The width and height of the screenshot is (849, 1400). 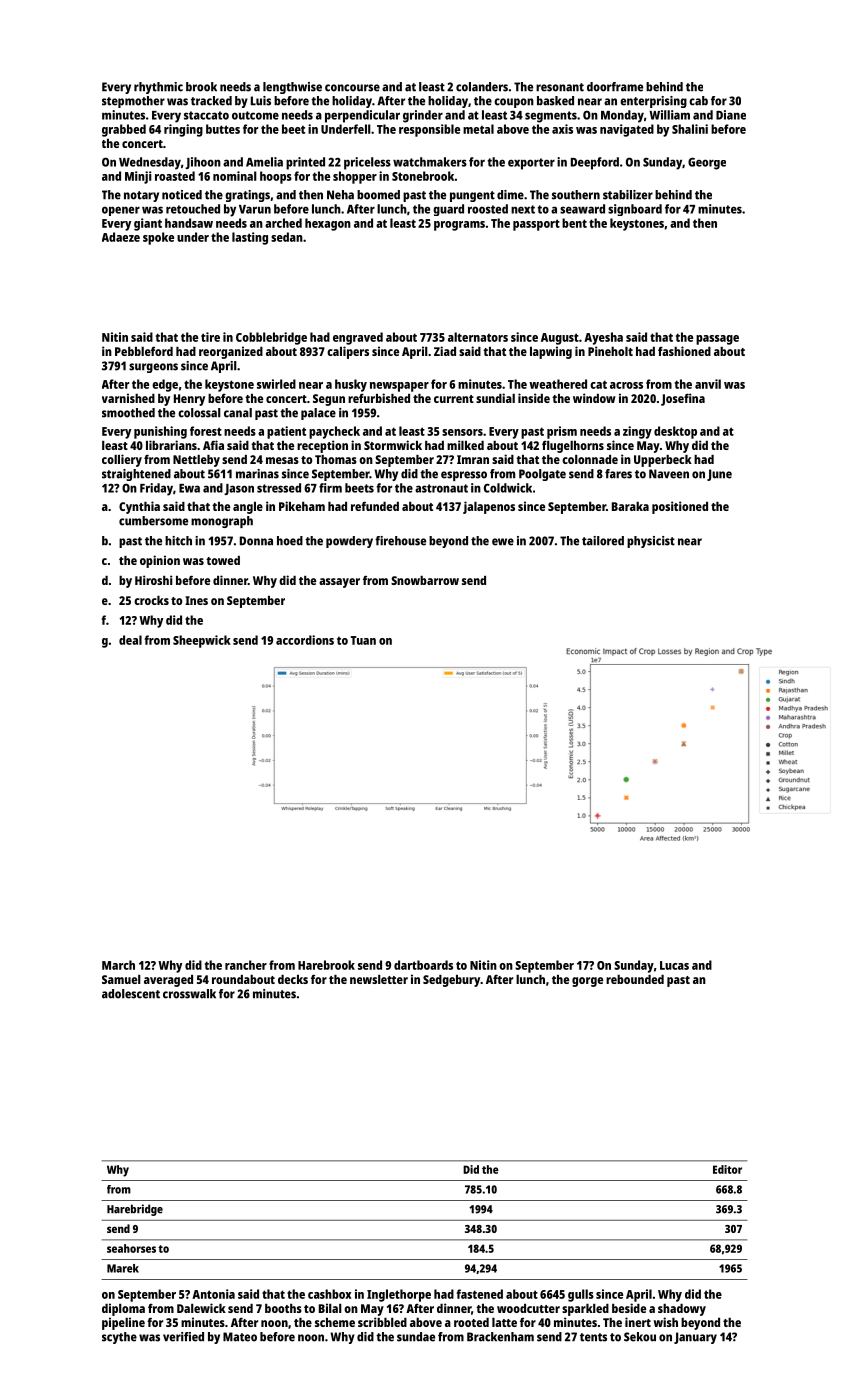 I want to click on firehouse, so click(x=400, y=541).
